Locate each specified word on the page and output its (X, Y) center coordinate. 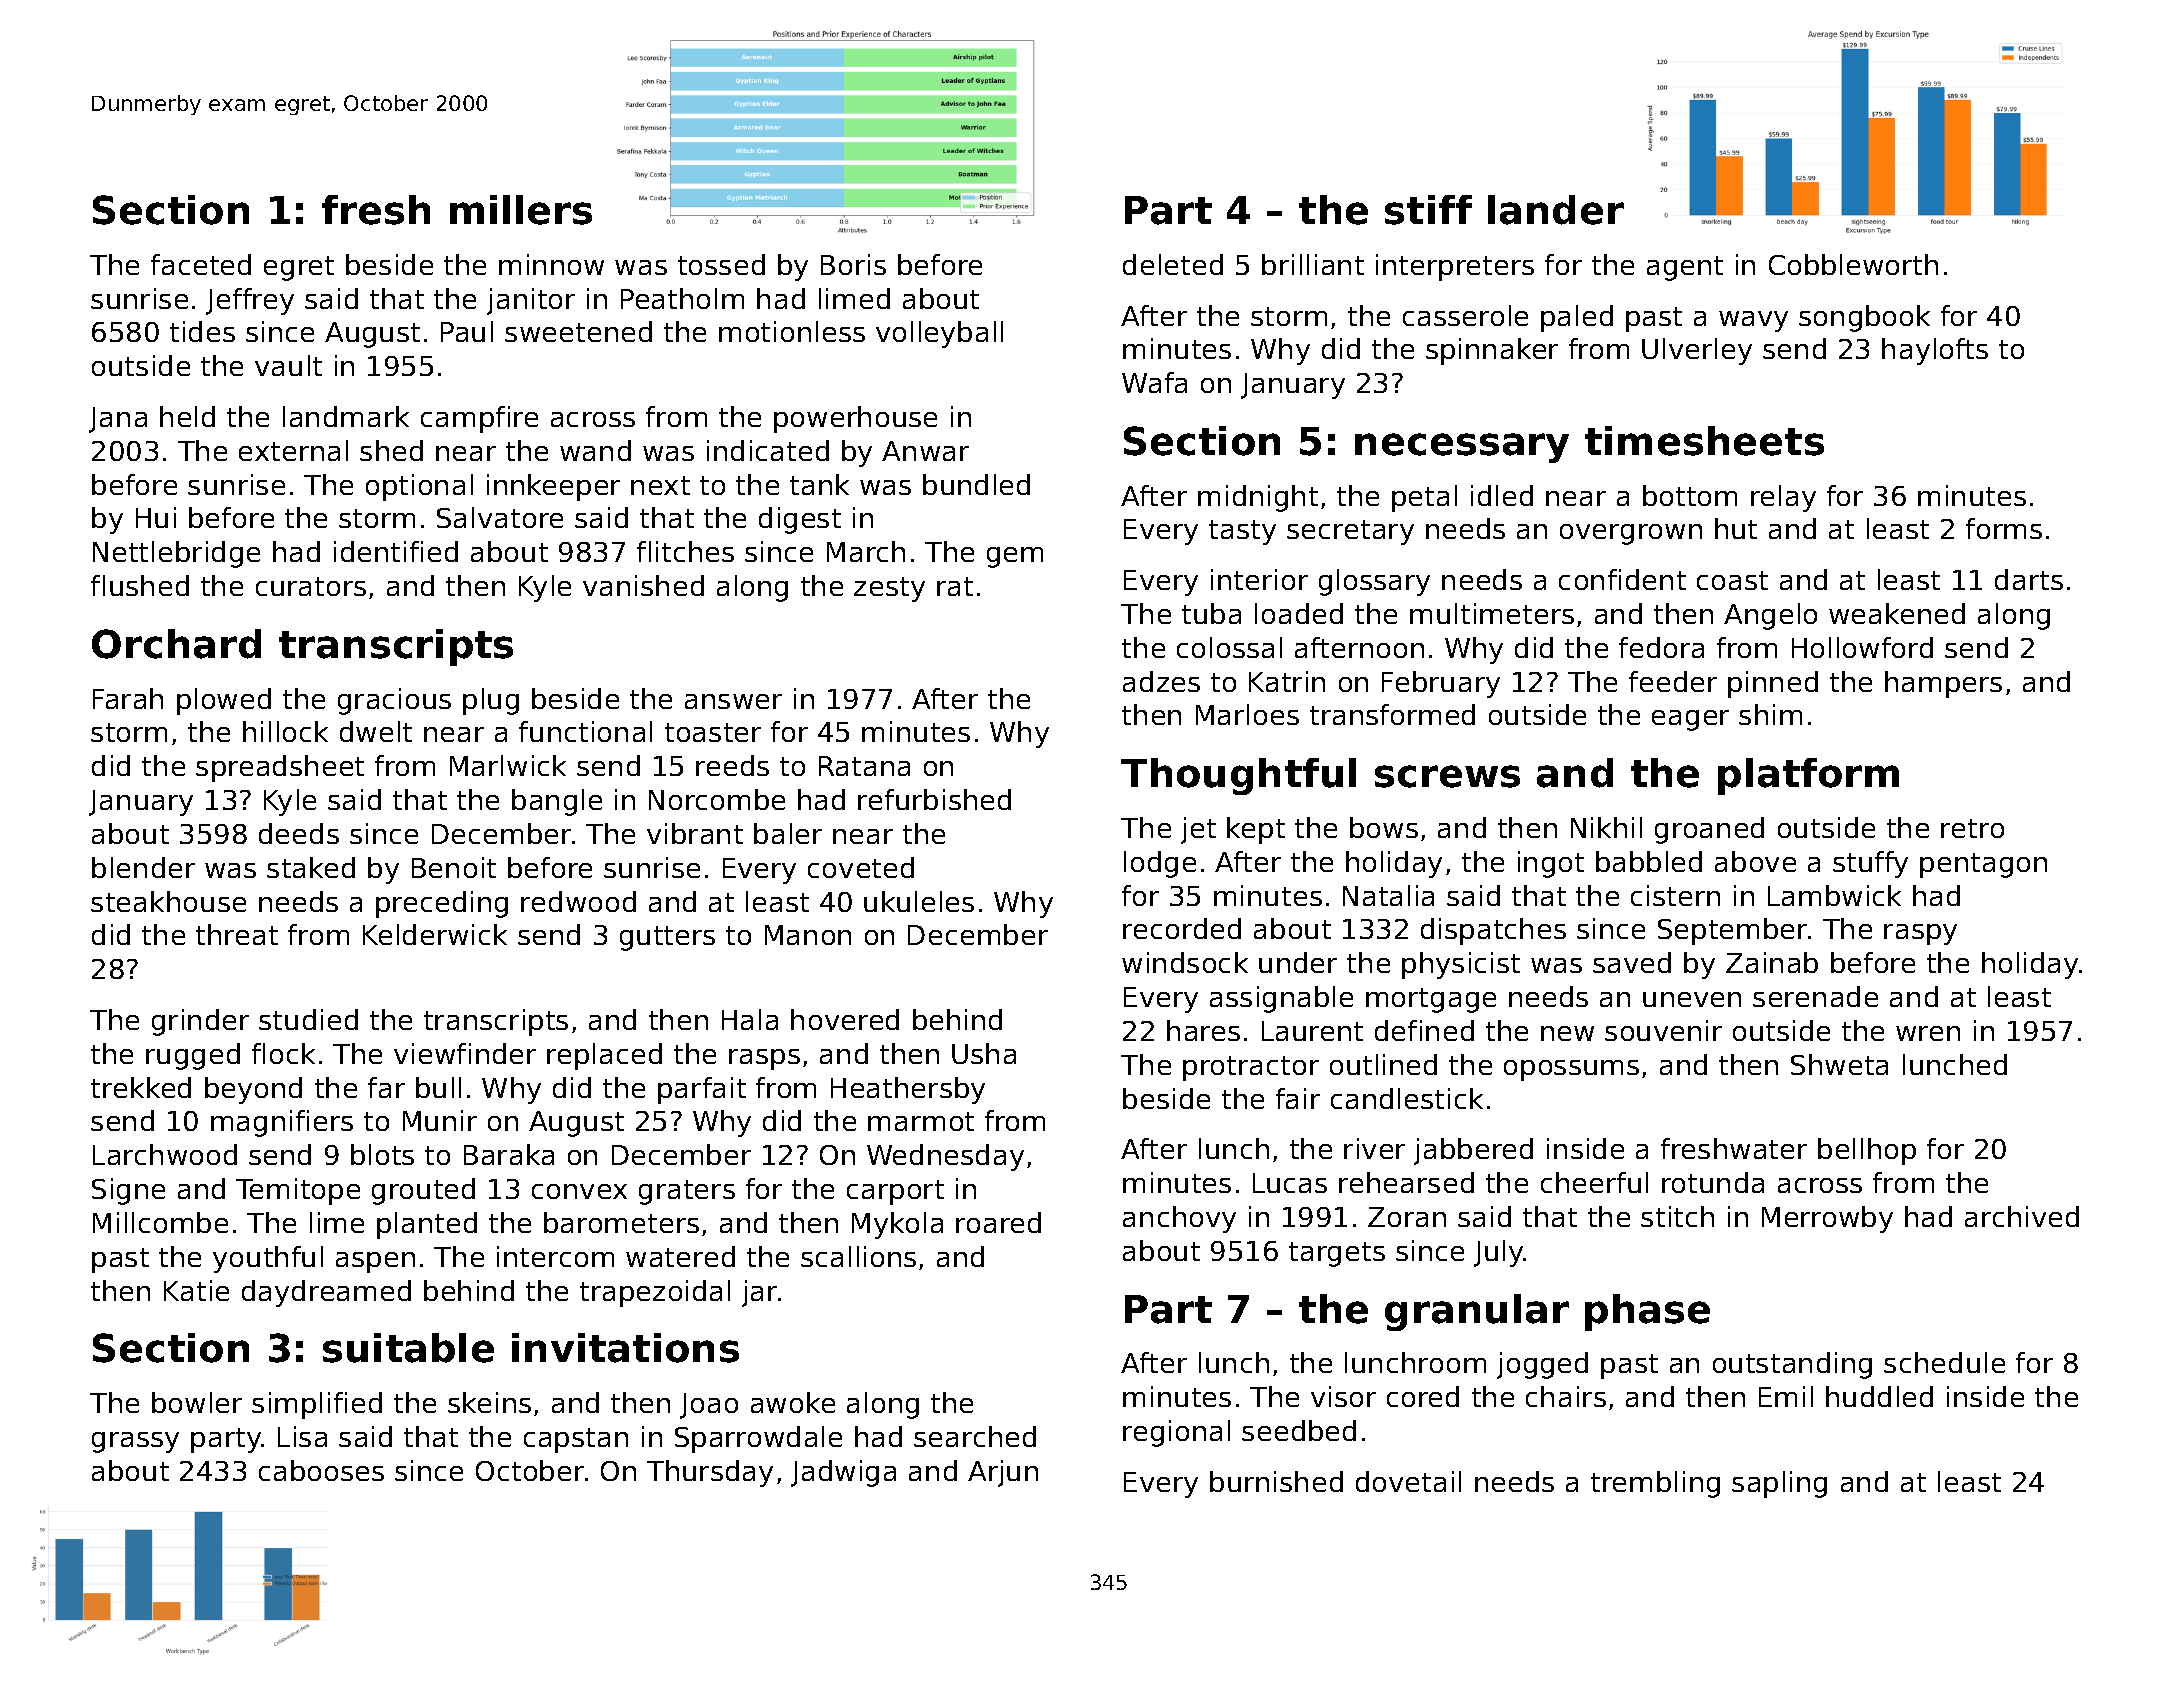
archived (2022, 1216)
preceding (442, 904)
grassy (135, 1442)
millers (521, 210)
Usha (984, 1053)
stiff (1428, 210)
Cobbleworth (1853, 264)
